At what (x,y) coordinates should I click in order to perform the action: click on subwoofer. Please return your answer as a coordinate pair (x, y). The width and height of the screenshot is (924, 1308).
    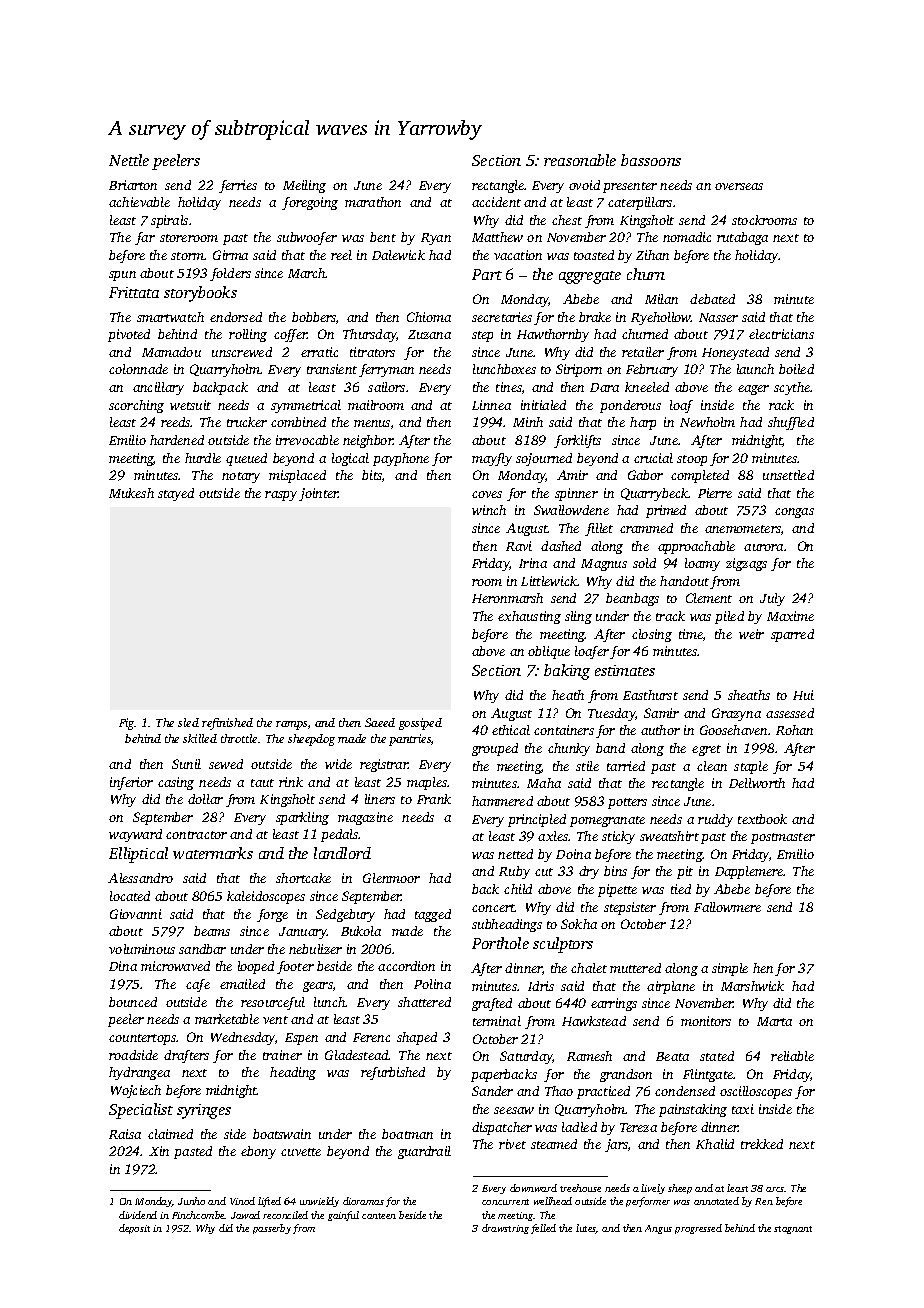
    Looking at the image, I should click on (307, 238).
